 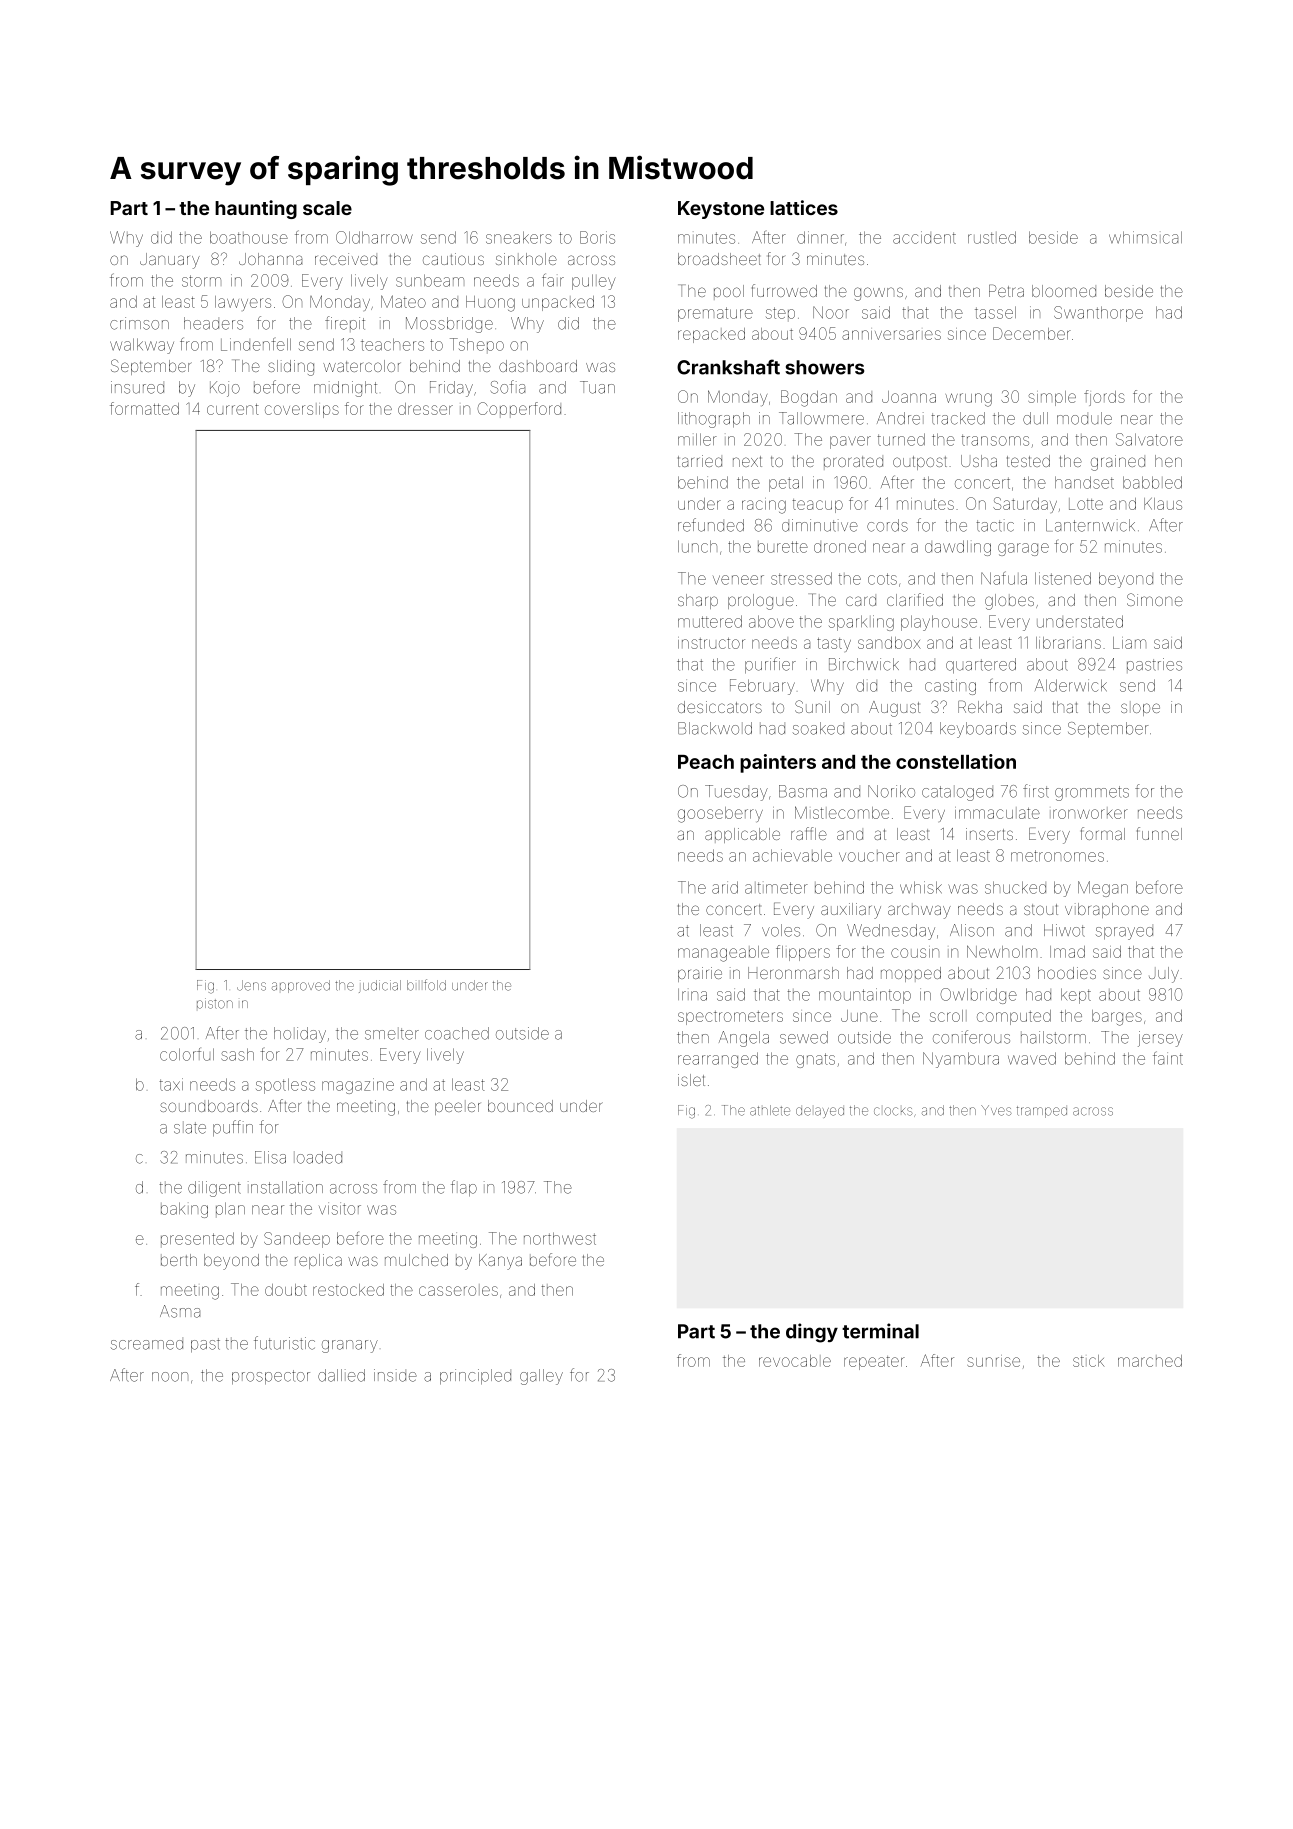 I want to click on Saturday, so click(x=1025, y=505).
